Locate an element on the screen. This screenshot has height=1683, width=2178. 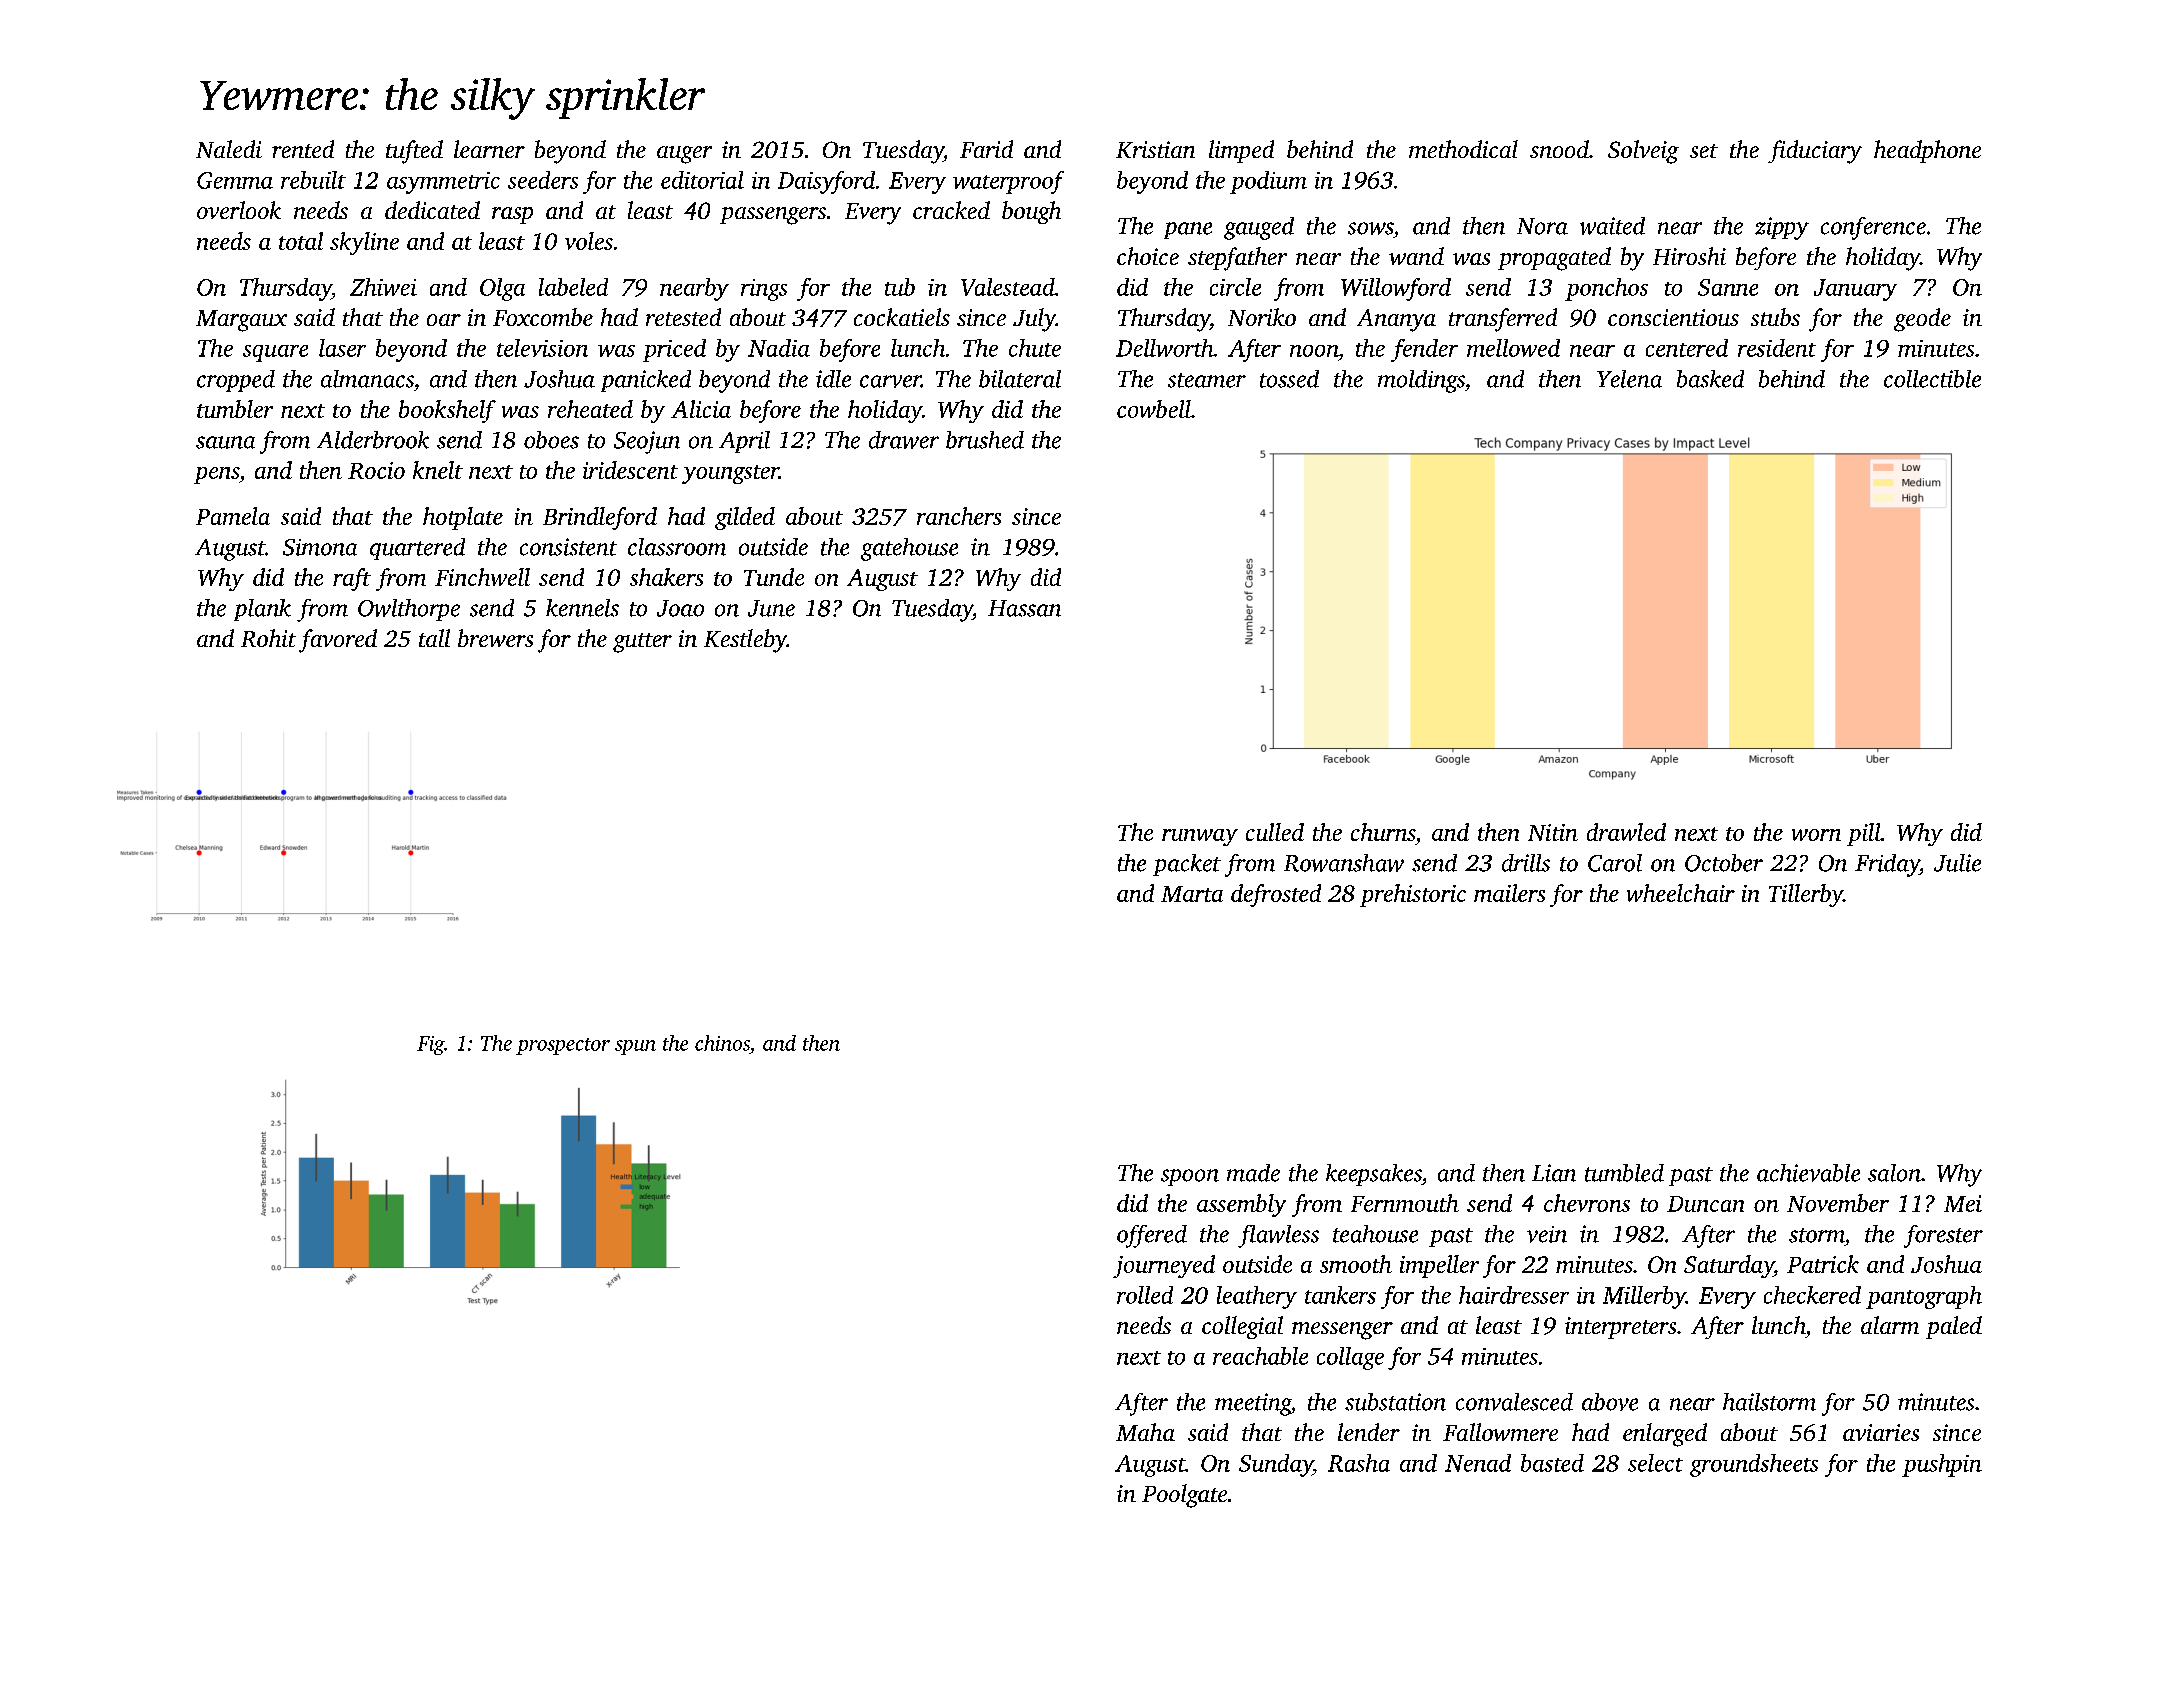
choice is located at coordinates (1148, 256).
